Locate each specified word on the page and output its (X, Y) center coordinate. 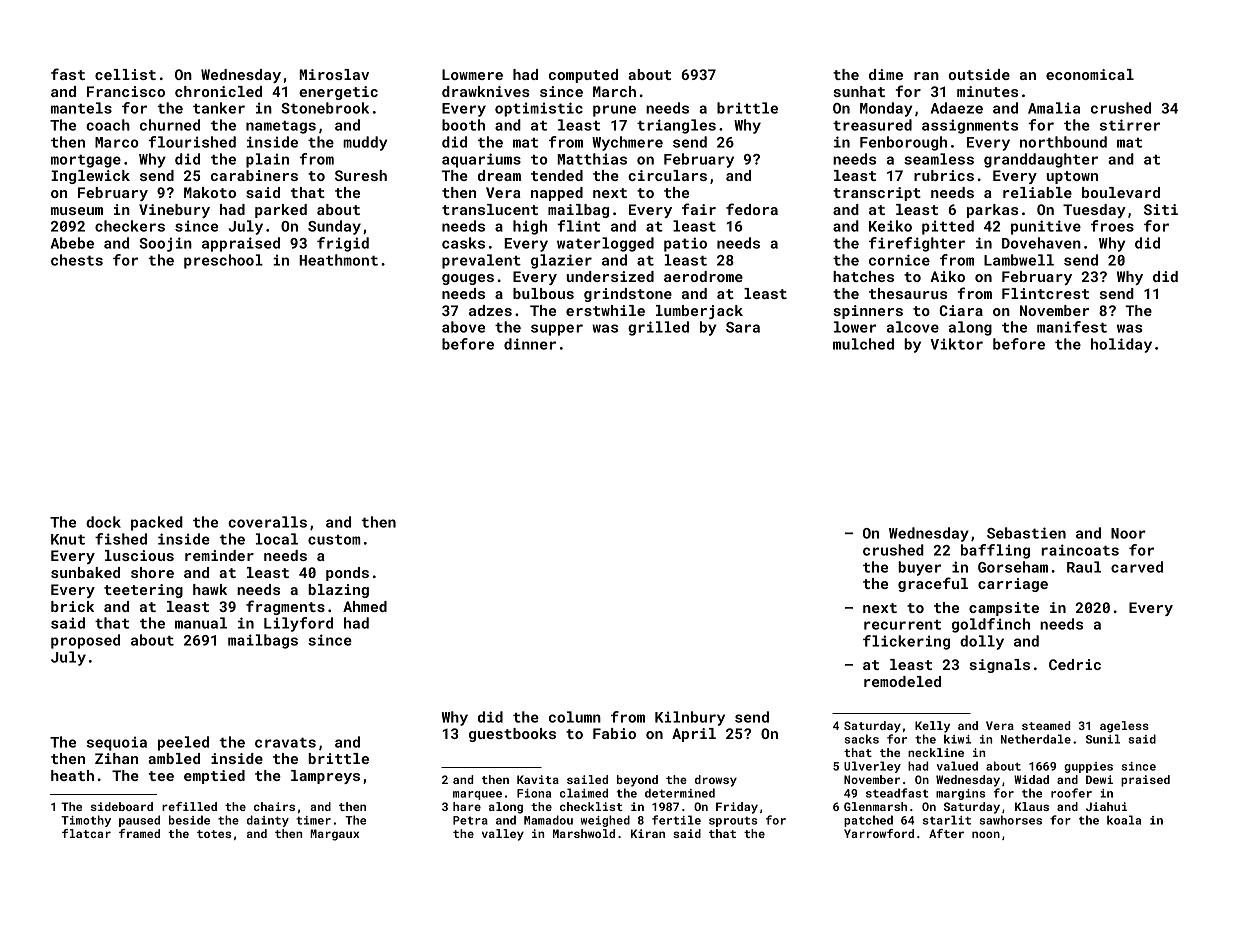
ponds (347, 574)
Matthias (592, 159)
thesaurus (908, 293)
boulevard (1121, 192)
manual (201, 623)
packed (157, 523)
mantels (81, 108)
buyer (919, 568)
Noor (1128, 533)
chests (77, 260)
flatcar (86, 833)
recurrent (902, 625)
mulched (863, 344)
